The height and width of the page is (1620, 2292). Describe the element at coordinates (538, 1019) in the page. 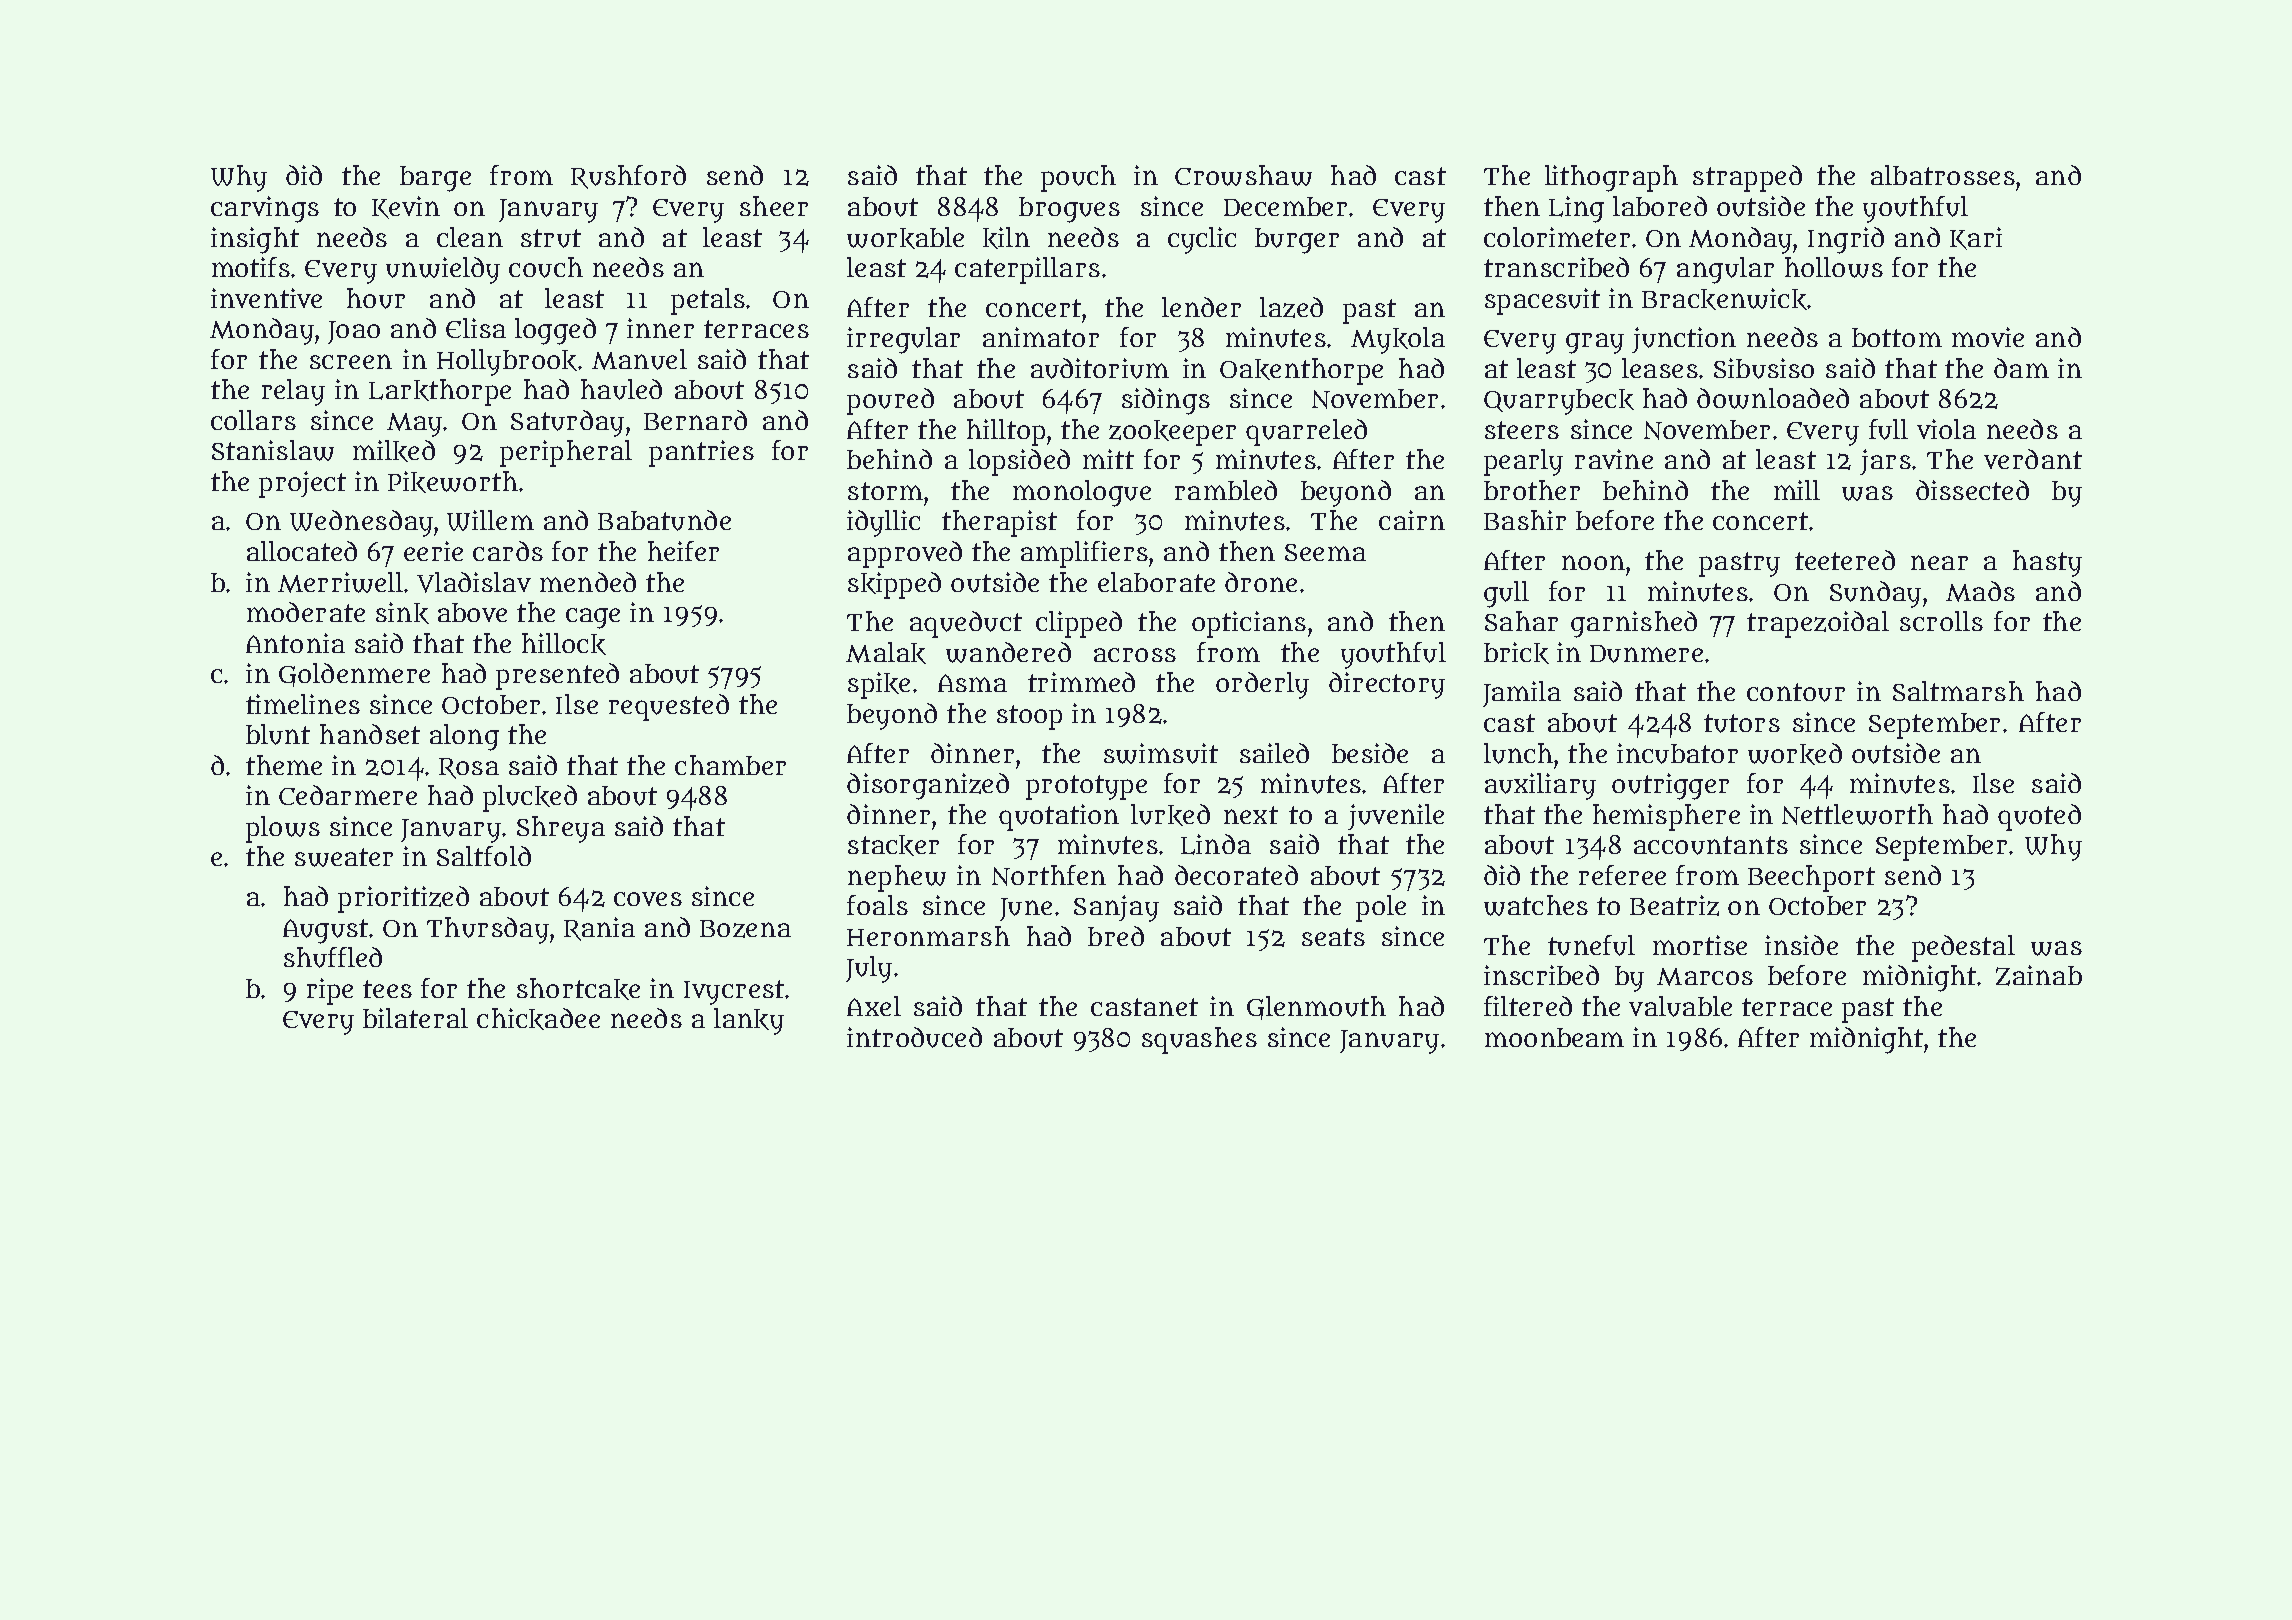

I see `chickadee` at that location.
